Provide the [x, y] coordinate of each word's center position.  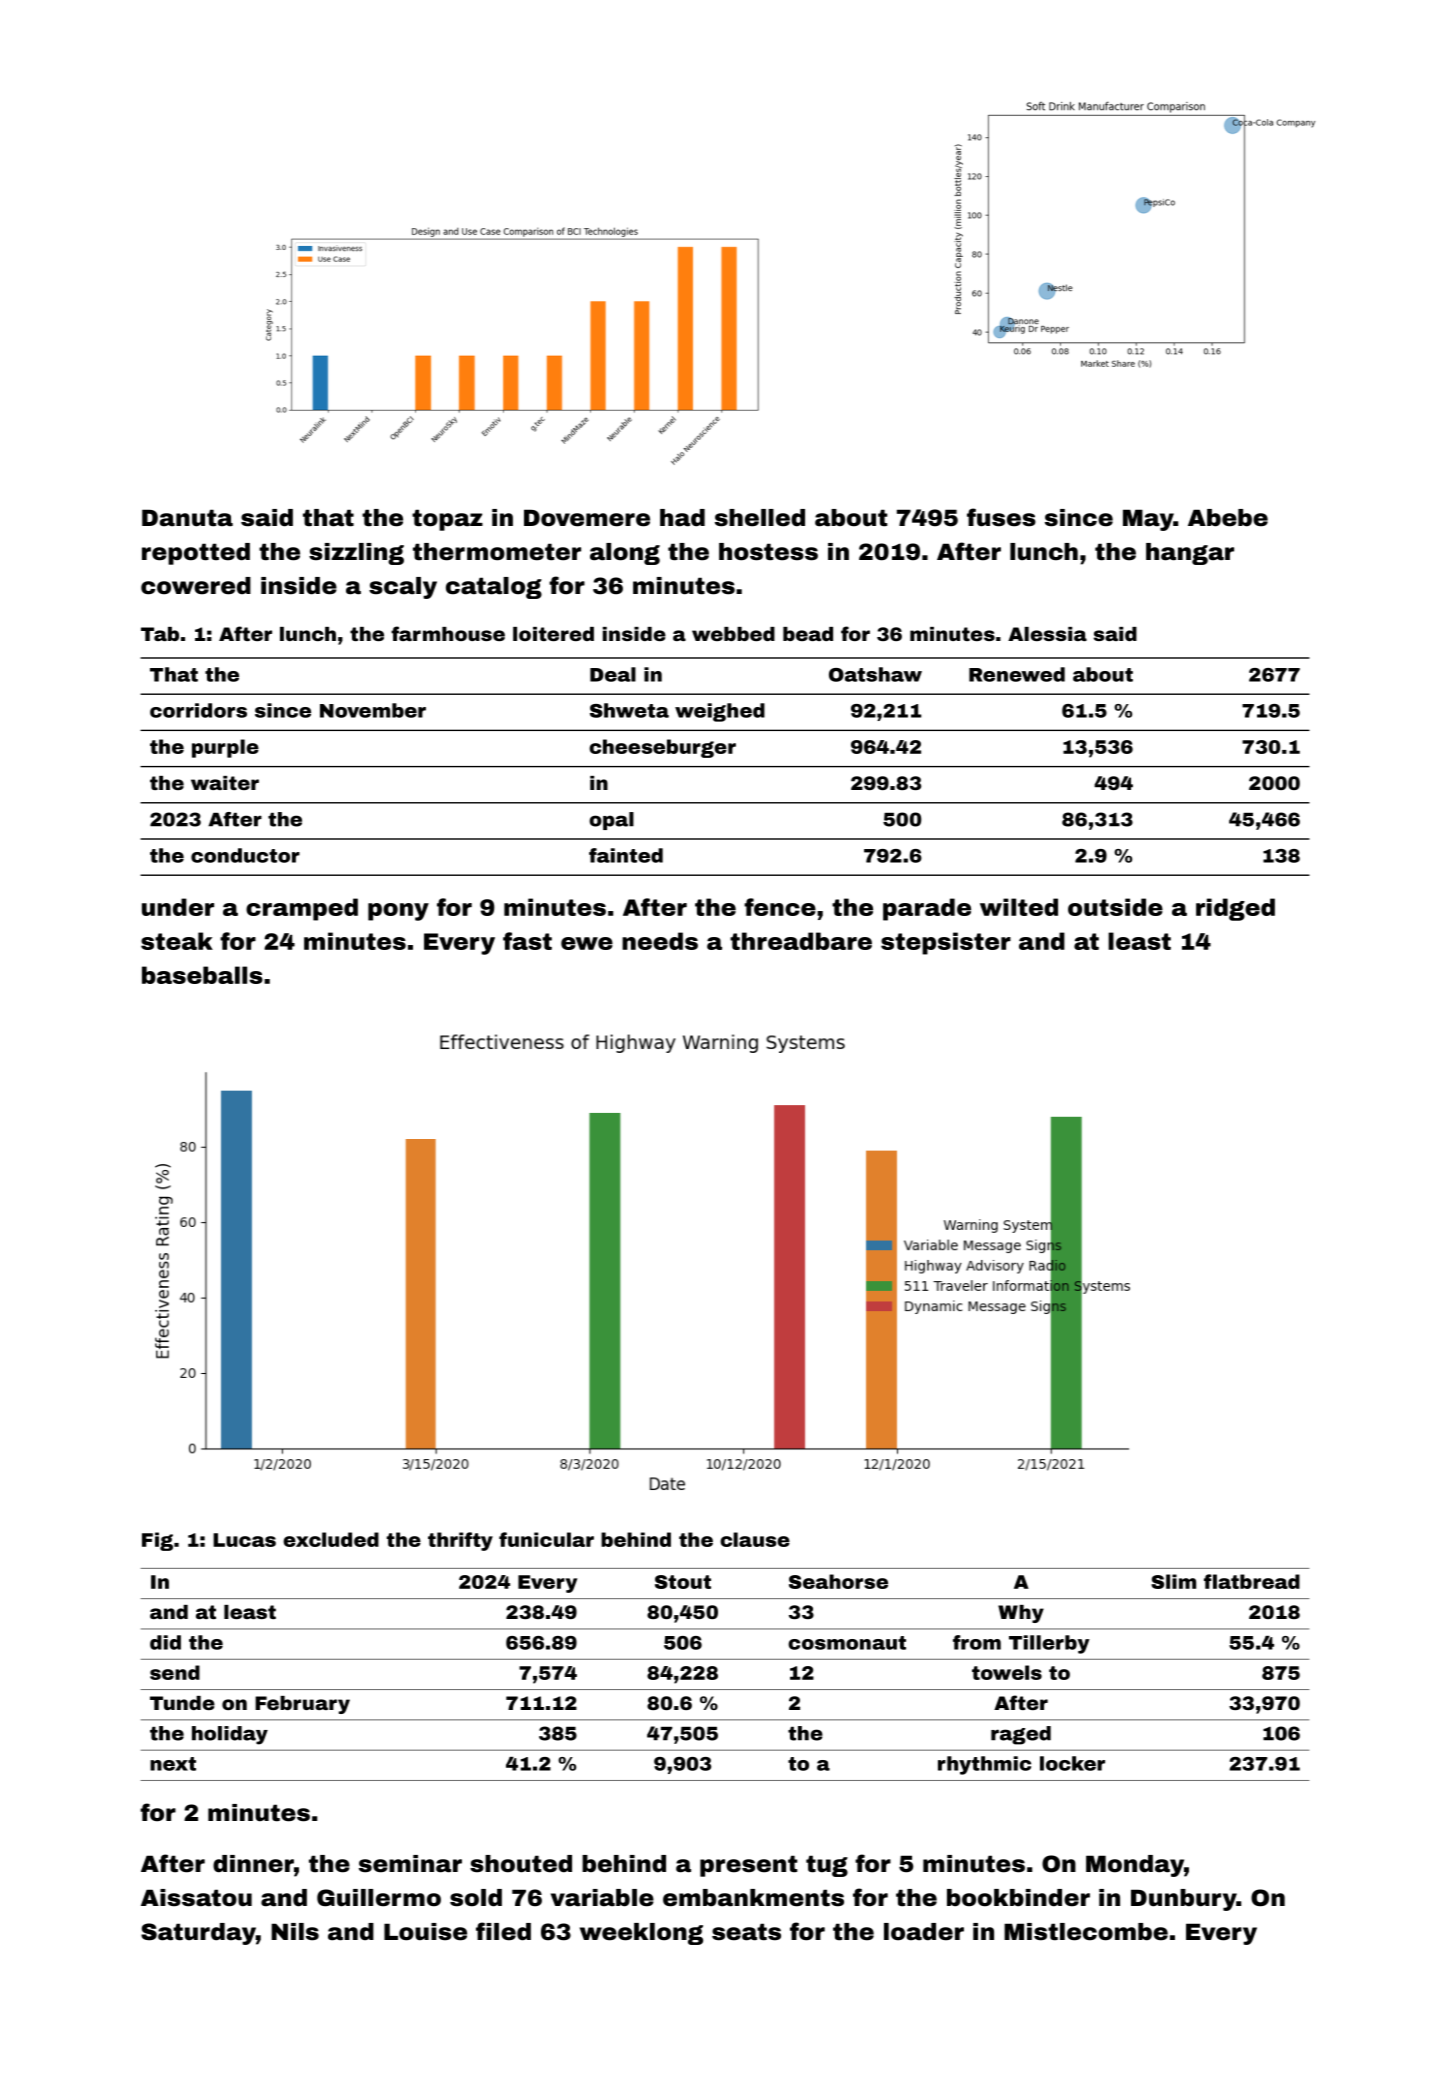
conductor [245, 855]
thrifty [460, 1541]
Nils [295, 1932]
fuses [1001, 517]
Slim [1173, 1581]
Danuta [187, 518]
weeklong [641, 1934]
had [682, 518]
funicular [546, 1539]
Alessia [1047, 634]
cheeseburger [662, 748]
